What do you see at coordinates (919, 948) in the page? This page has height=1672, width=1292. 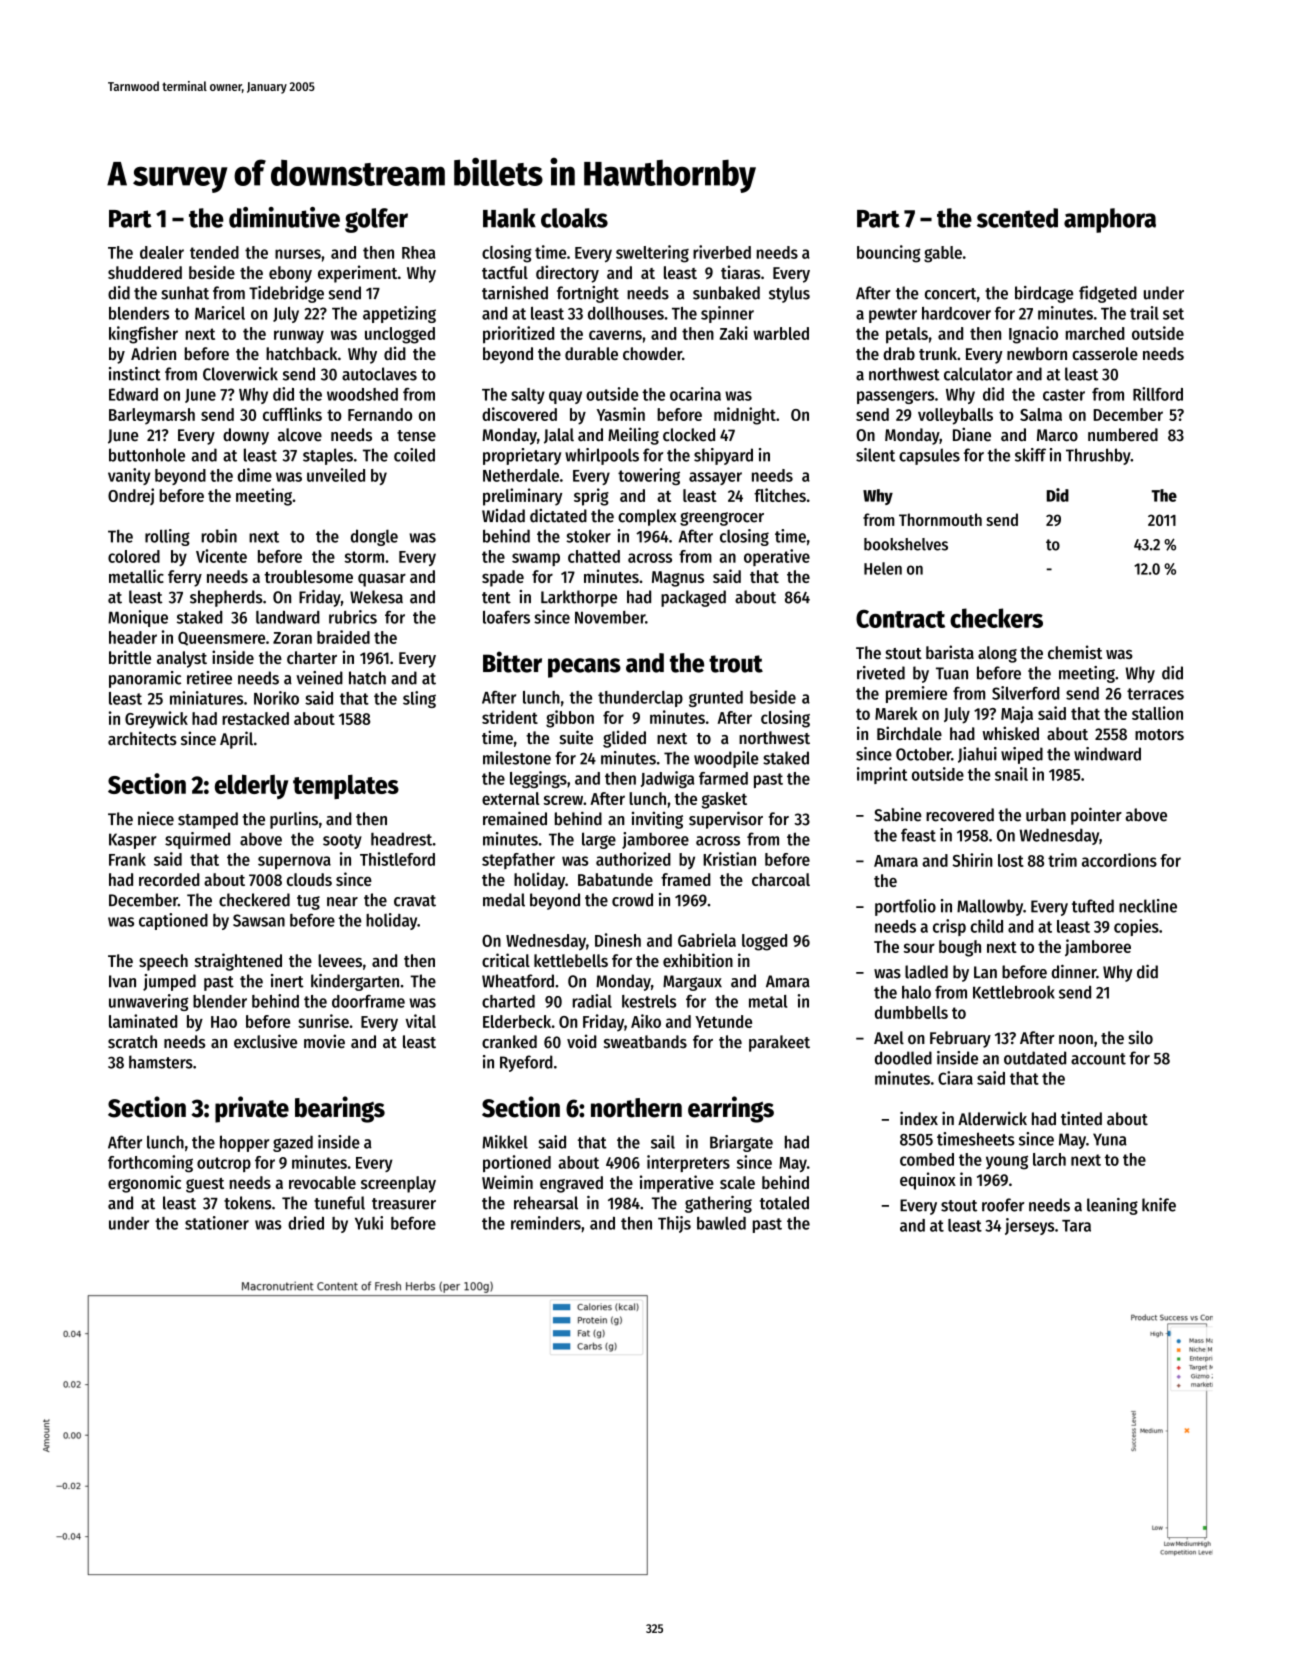 I see `sour` at bounding box center [919, 948].
